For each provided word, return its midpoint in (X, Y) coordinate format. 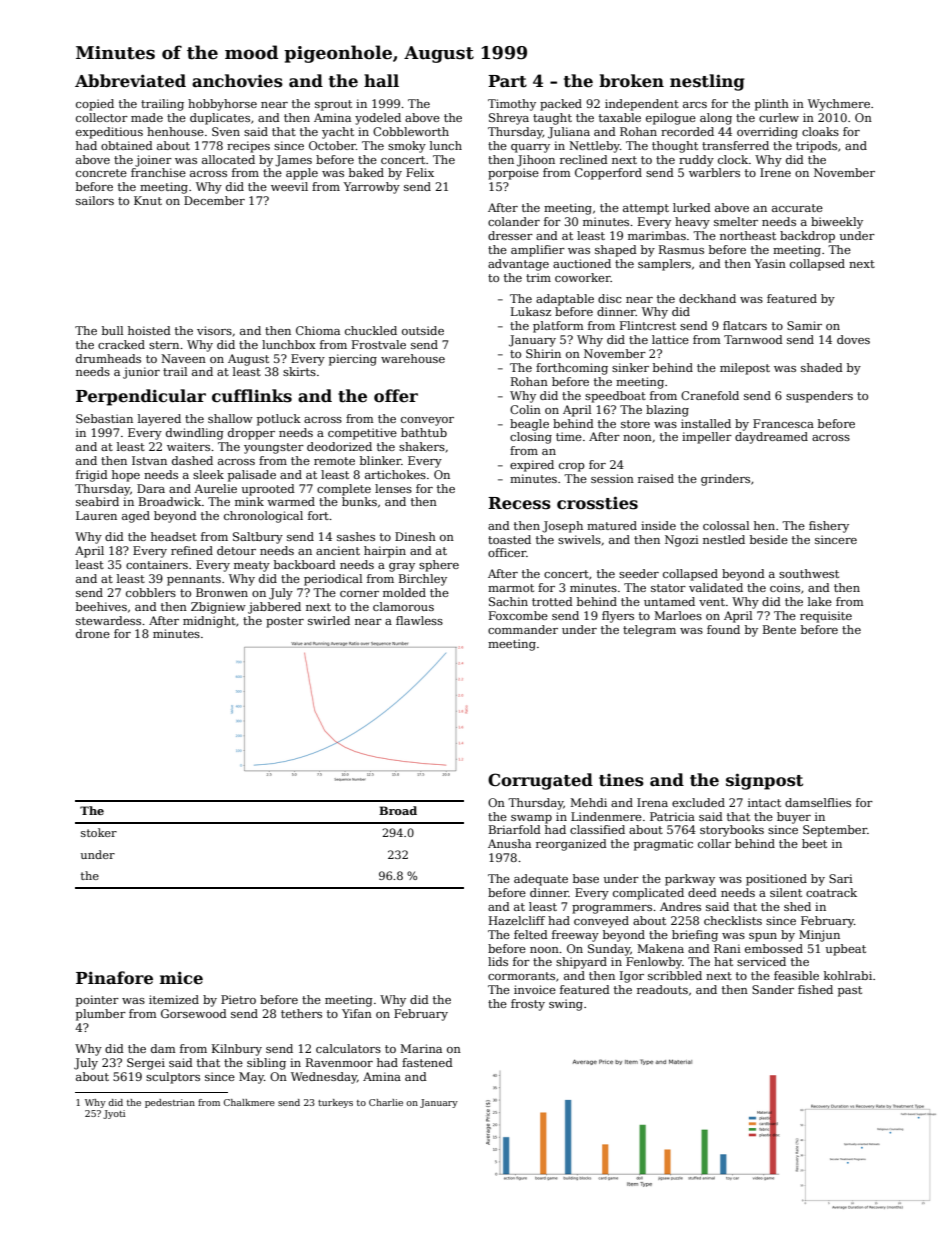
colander (514, 221)
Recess (519, 503)
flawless (419, 620)
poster (285, 622)
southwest (809, 573)
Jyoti (114, 1114)
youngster (274, 448)
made (147, 117)
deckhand (707, 298)
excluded (698, 802)
